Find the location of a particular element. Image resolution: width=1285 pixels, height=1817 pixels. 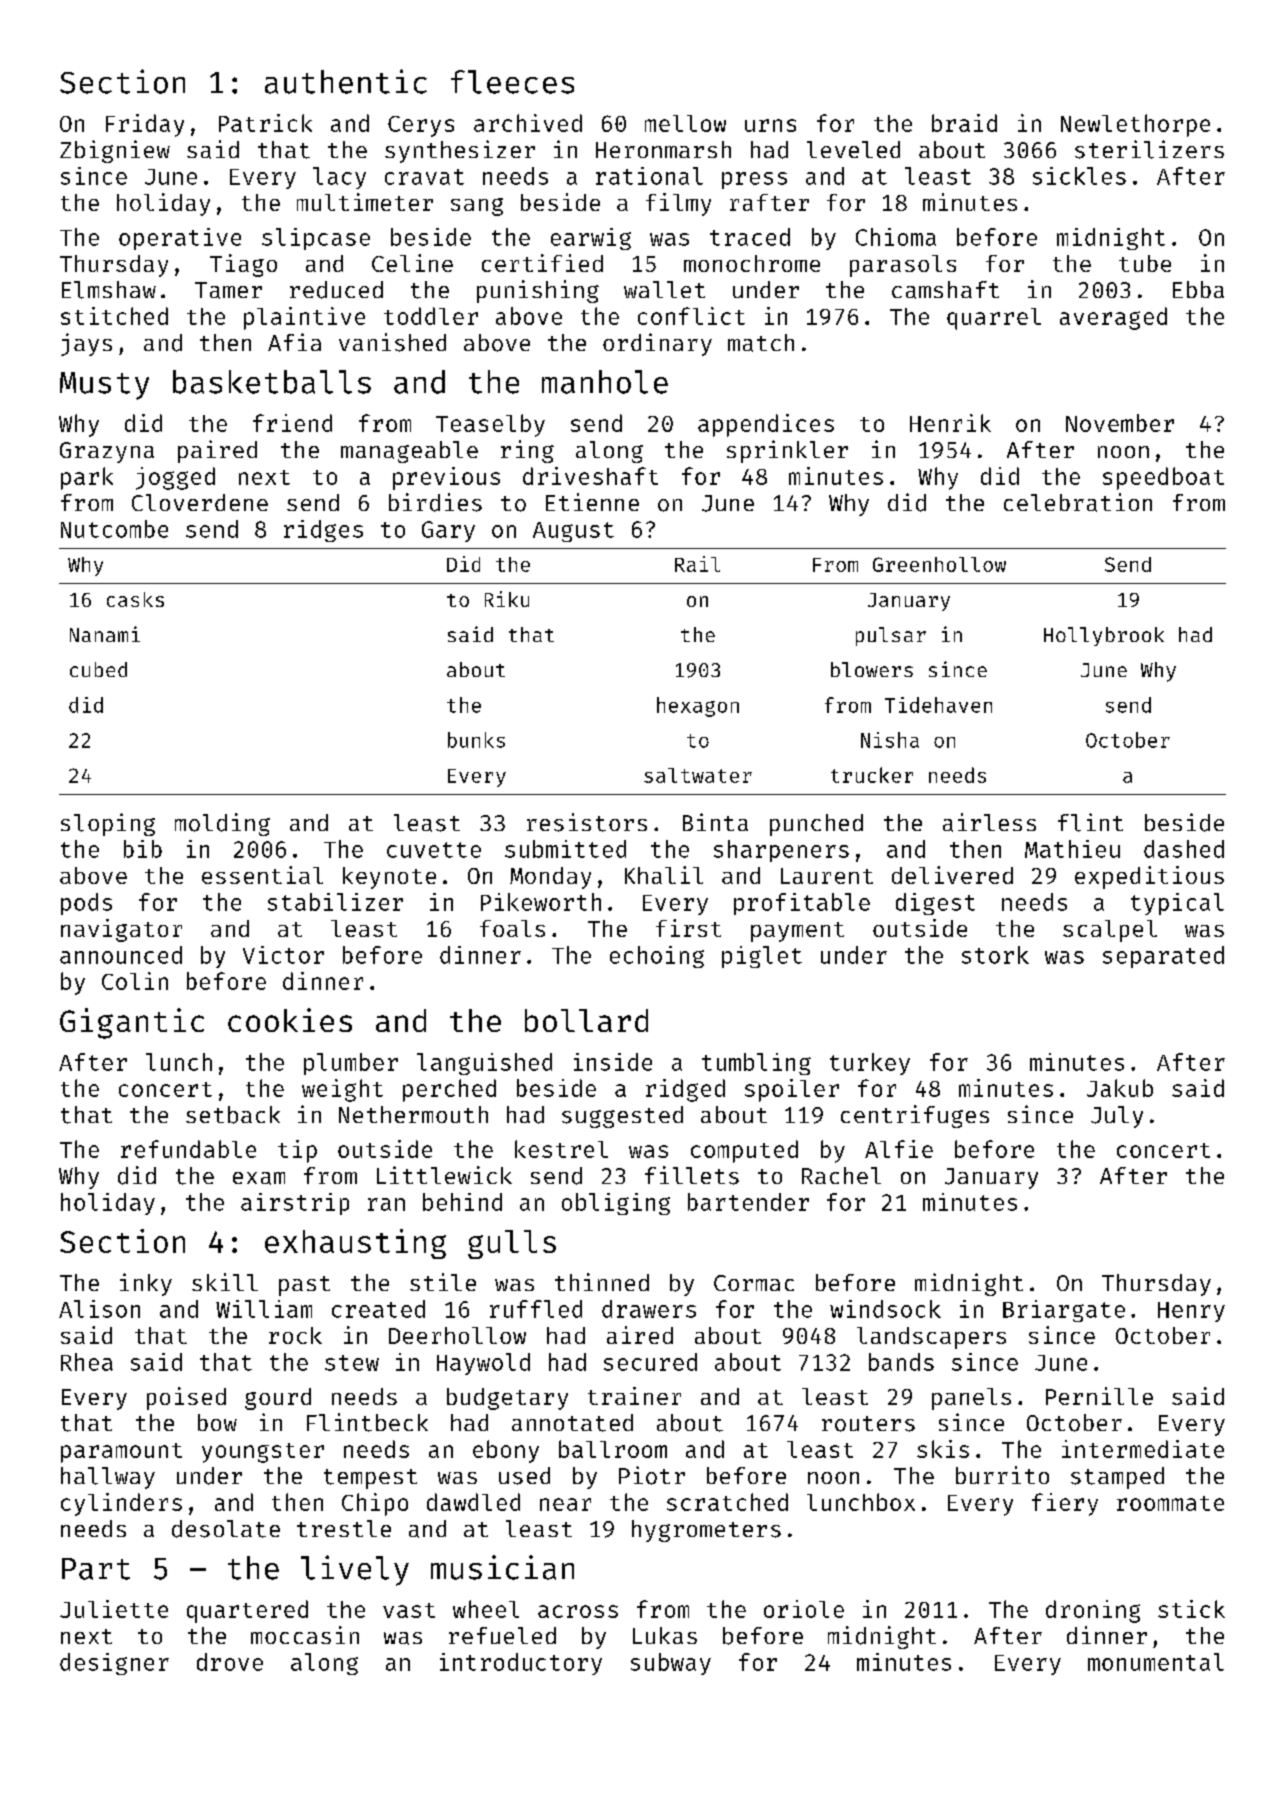

friend is located at coordinates (292, 423).
